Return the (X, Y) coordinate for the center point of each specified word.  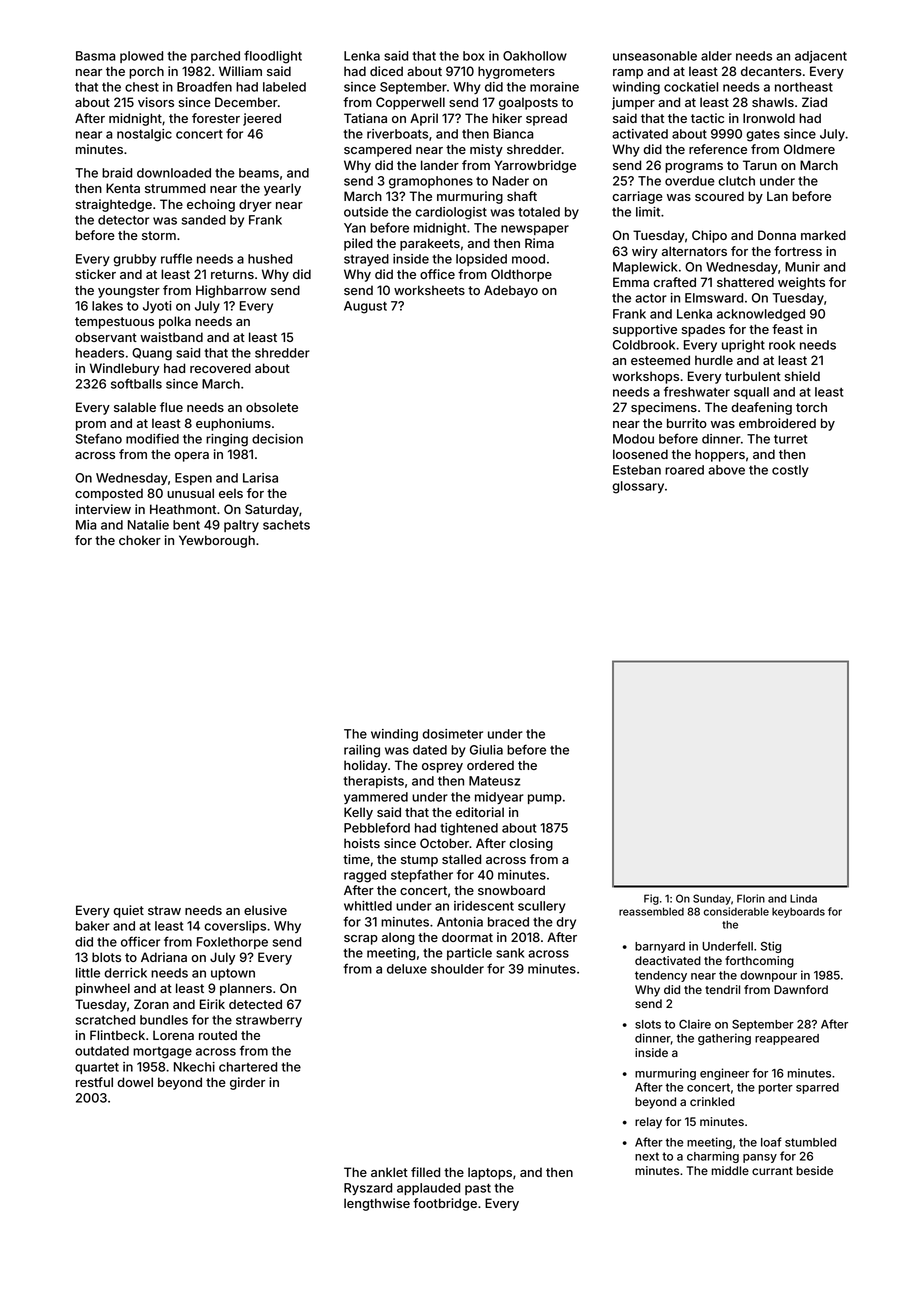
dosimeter (452, 734)
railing (362, 751)
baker (93, 926)
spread (546, 119)
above (726, 470)
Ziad (814, 102)
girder (247, 1083)
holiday (365, 766)
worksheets (429, 290)
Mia (86, 525)
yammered (376, 798)
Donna (777, 235)
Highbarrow (231, 291)
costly (790, 471)
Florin (751, 898)
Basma (96, 56)
